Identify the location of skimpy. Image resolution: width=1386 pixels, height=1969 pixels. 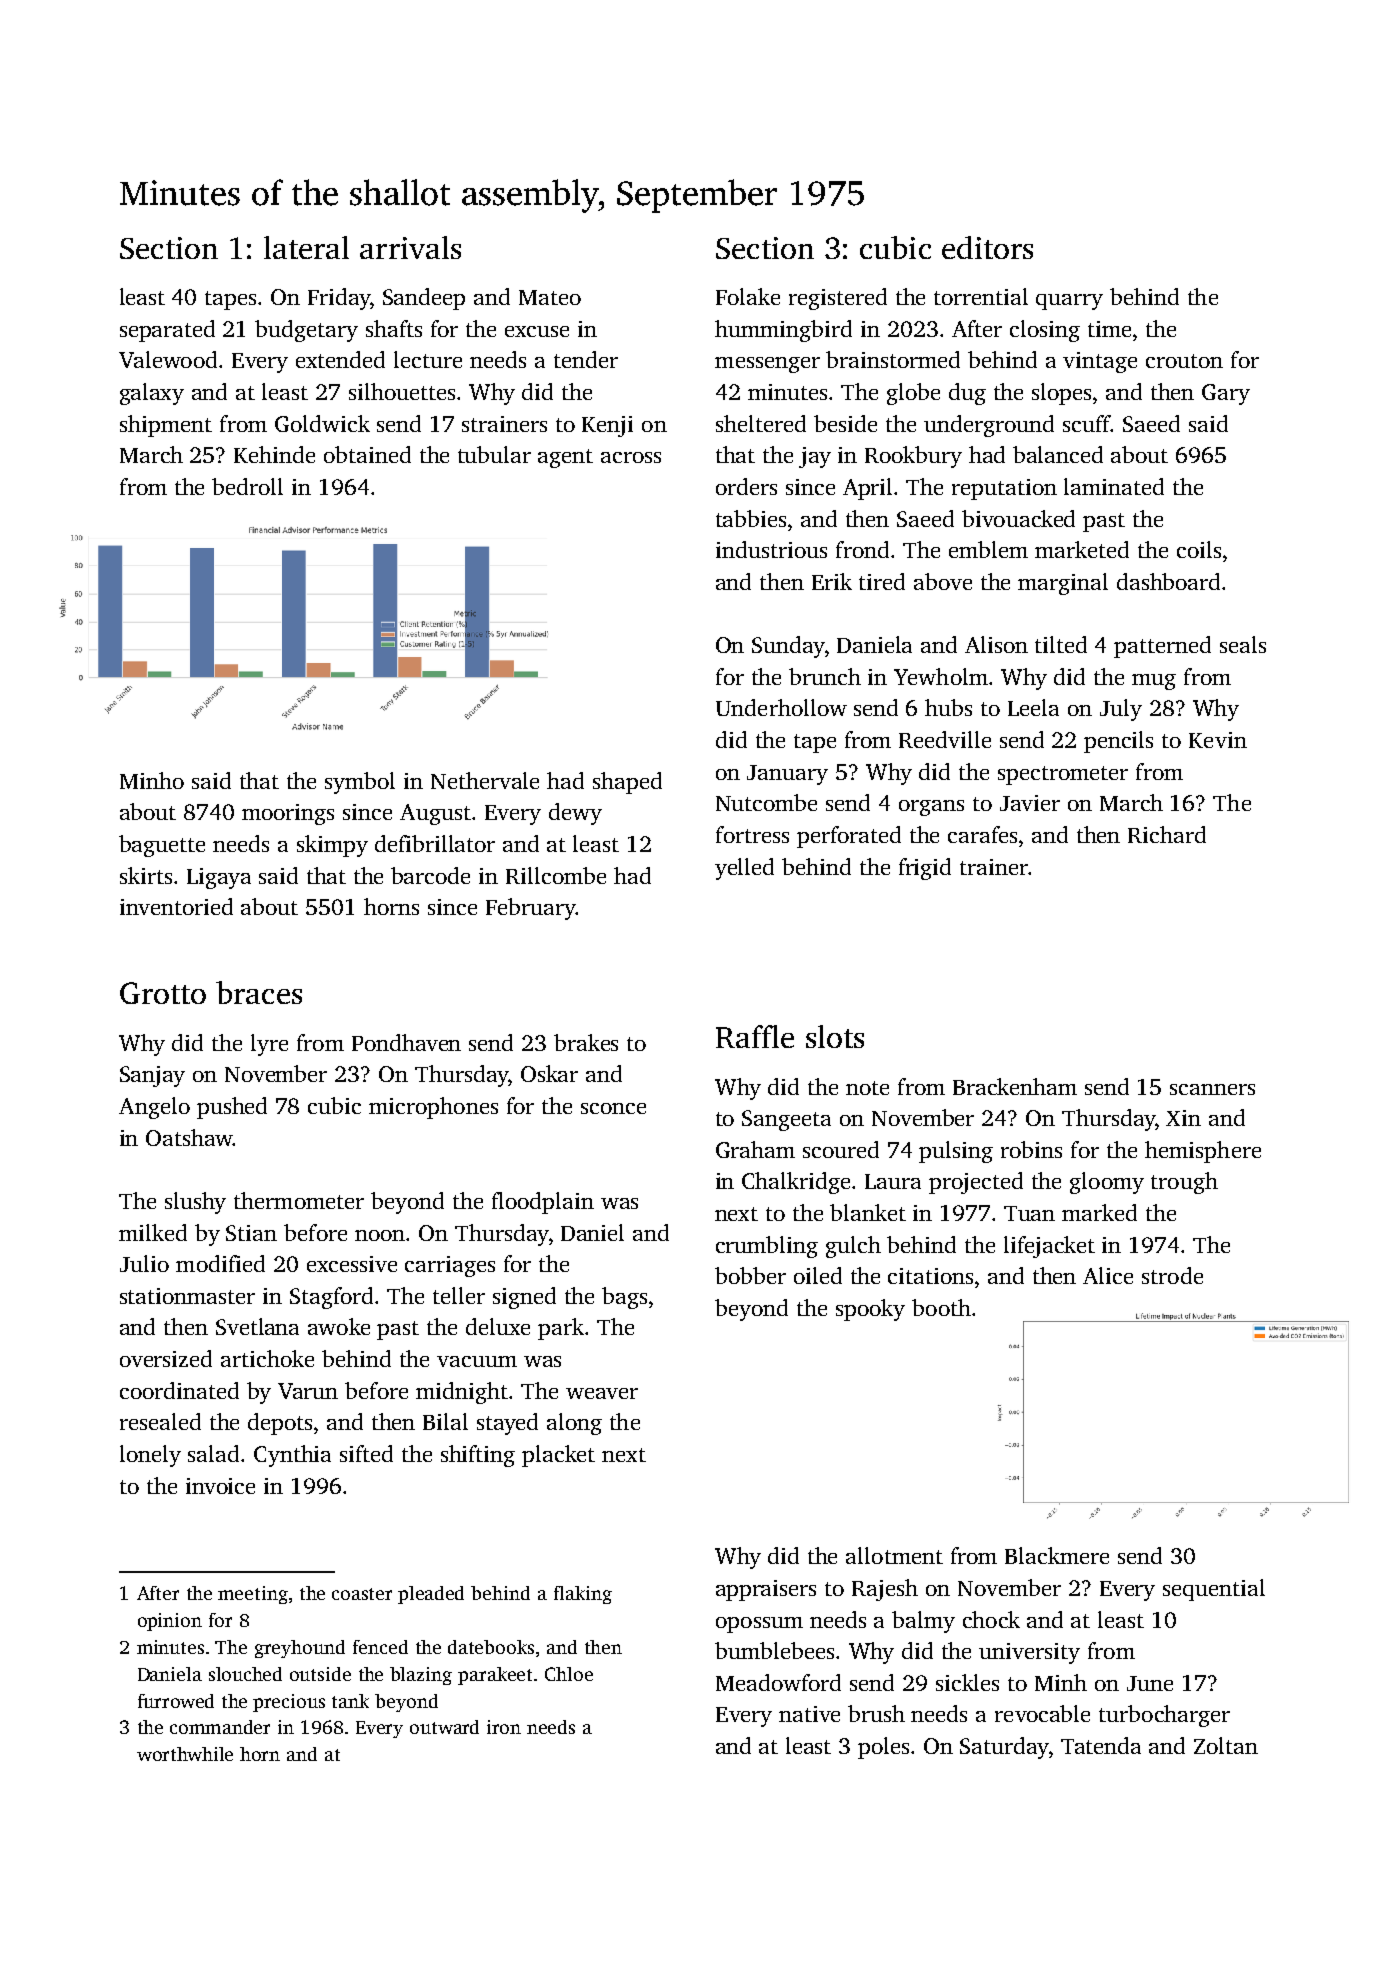
(332, 846).
